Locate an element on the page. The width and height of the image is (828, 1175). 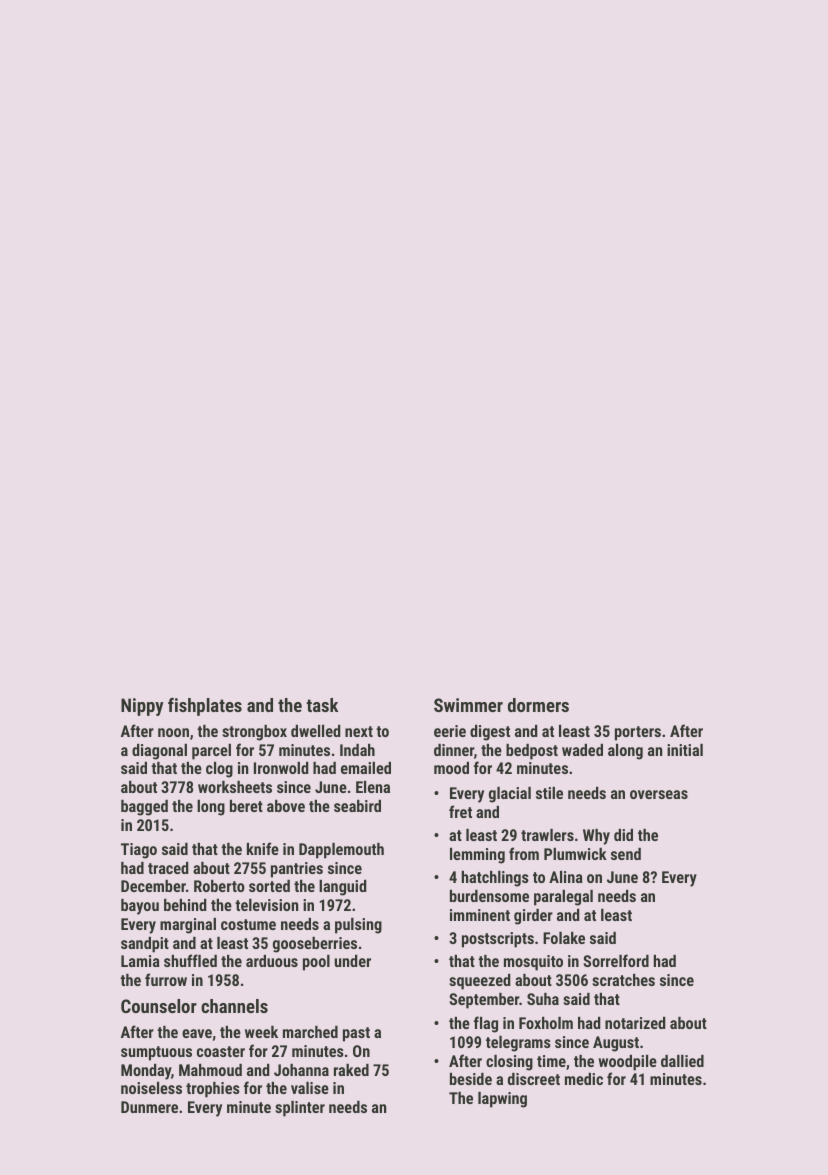
send is located at coordinates (626, 854).
